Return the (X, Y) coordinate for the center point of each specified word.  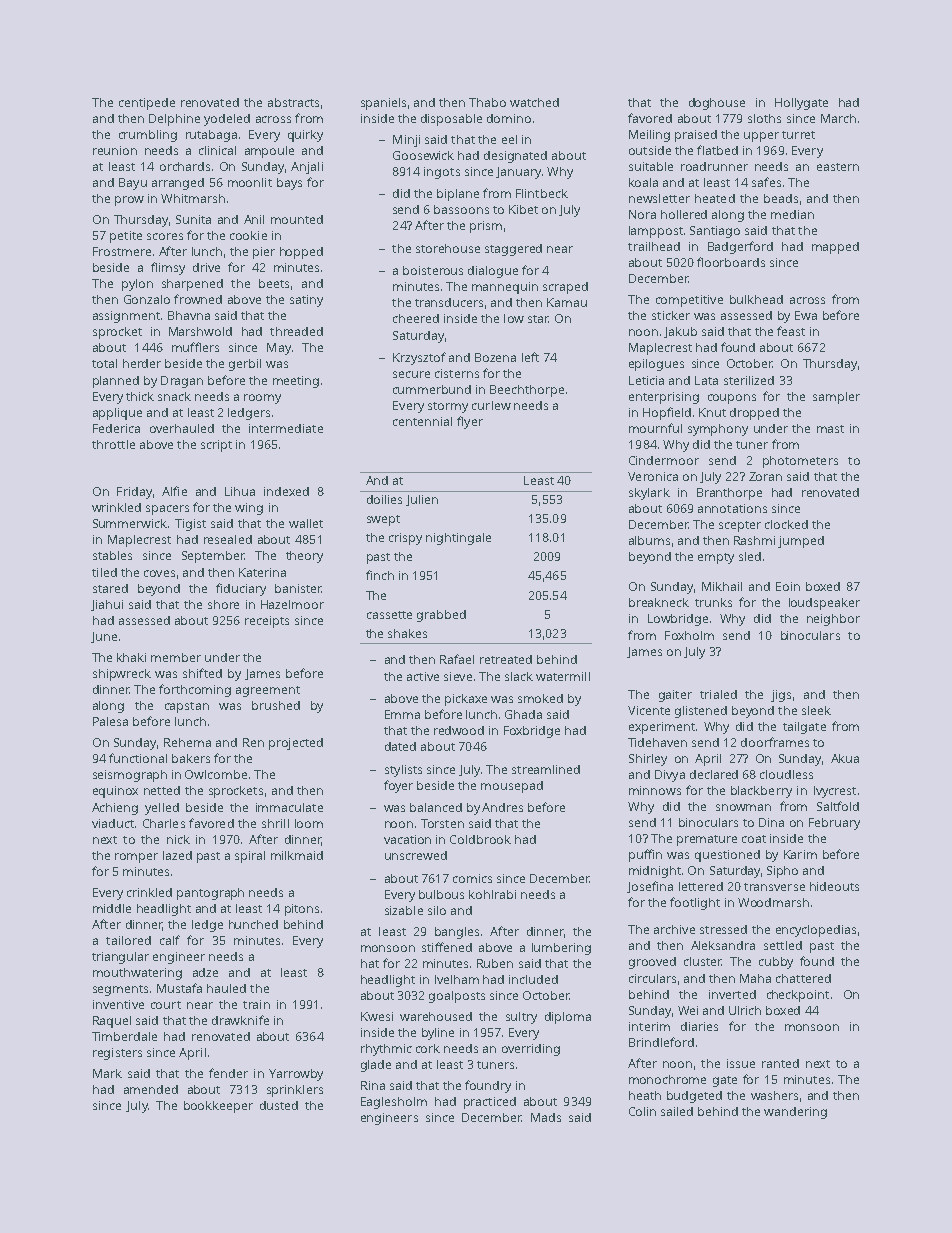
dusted (279, 1105)
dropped (754, 414)
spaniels (383, 104)
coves (159, 573)
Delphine (174, 120)
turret (798, 135)
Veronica (653, 476)
